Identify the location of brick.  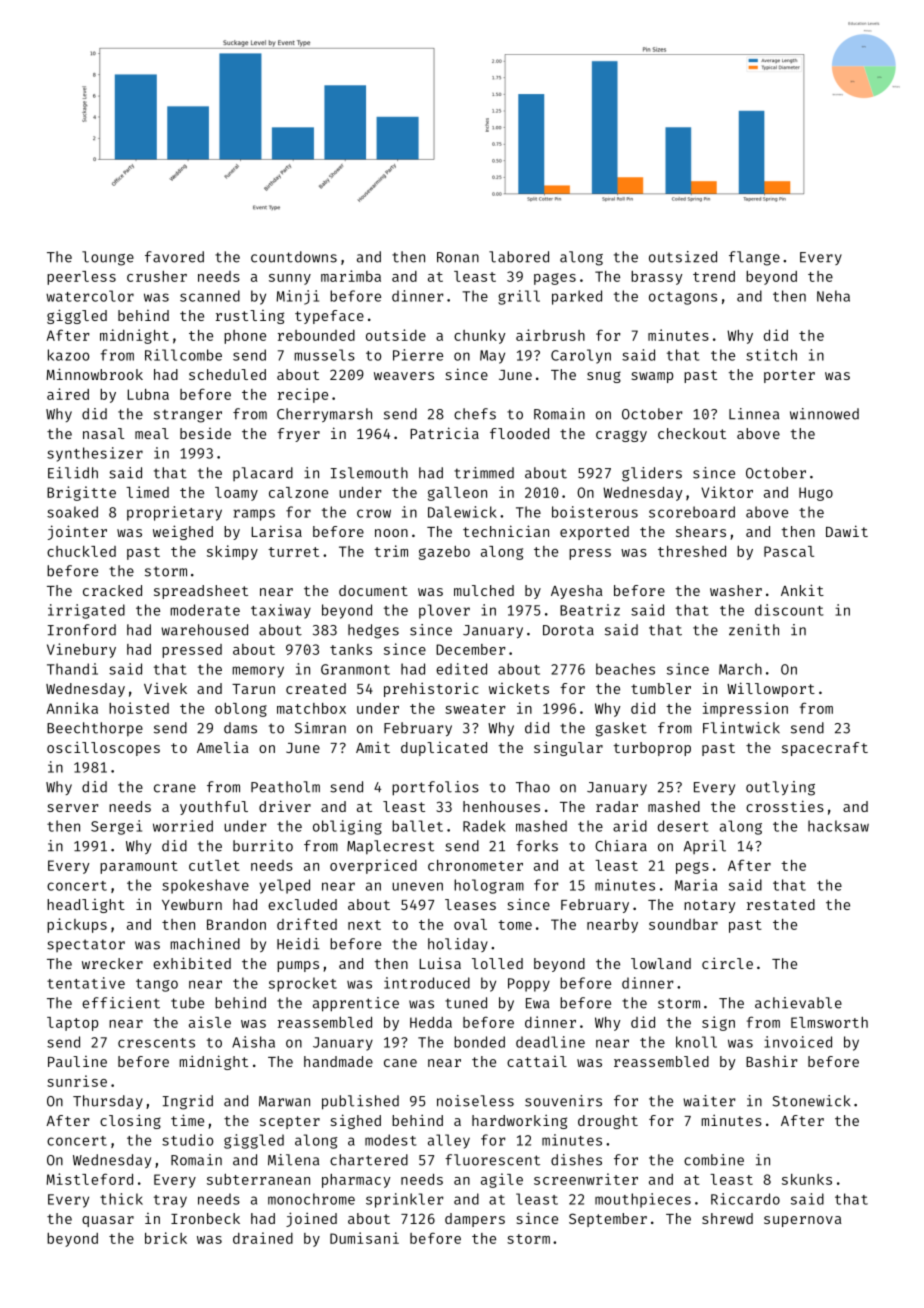
(166, 1238).
